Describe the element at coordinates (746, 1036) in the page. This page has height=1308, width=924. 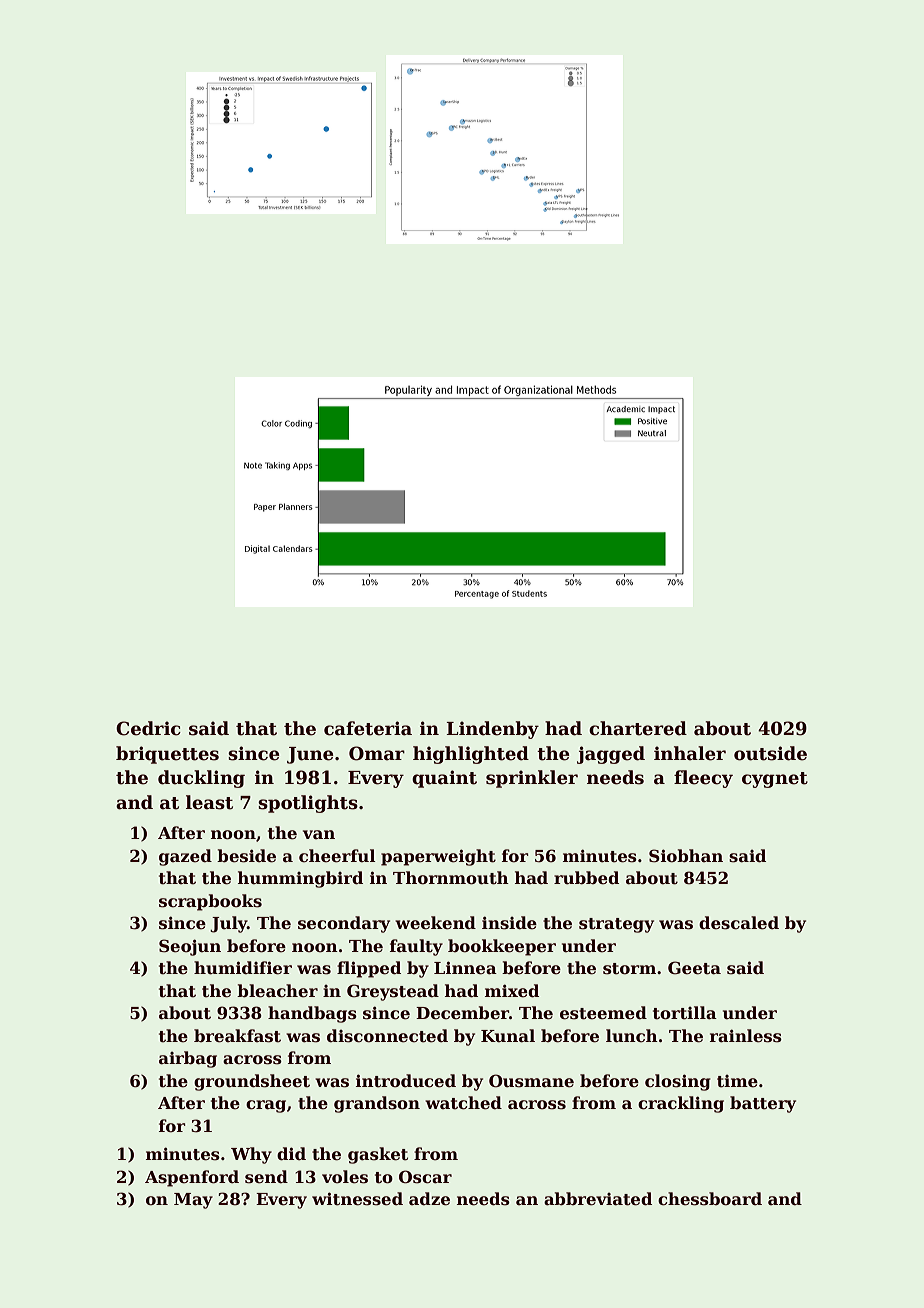
I see `rainless` at that location.
